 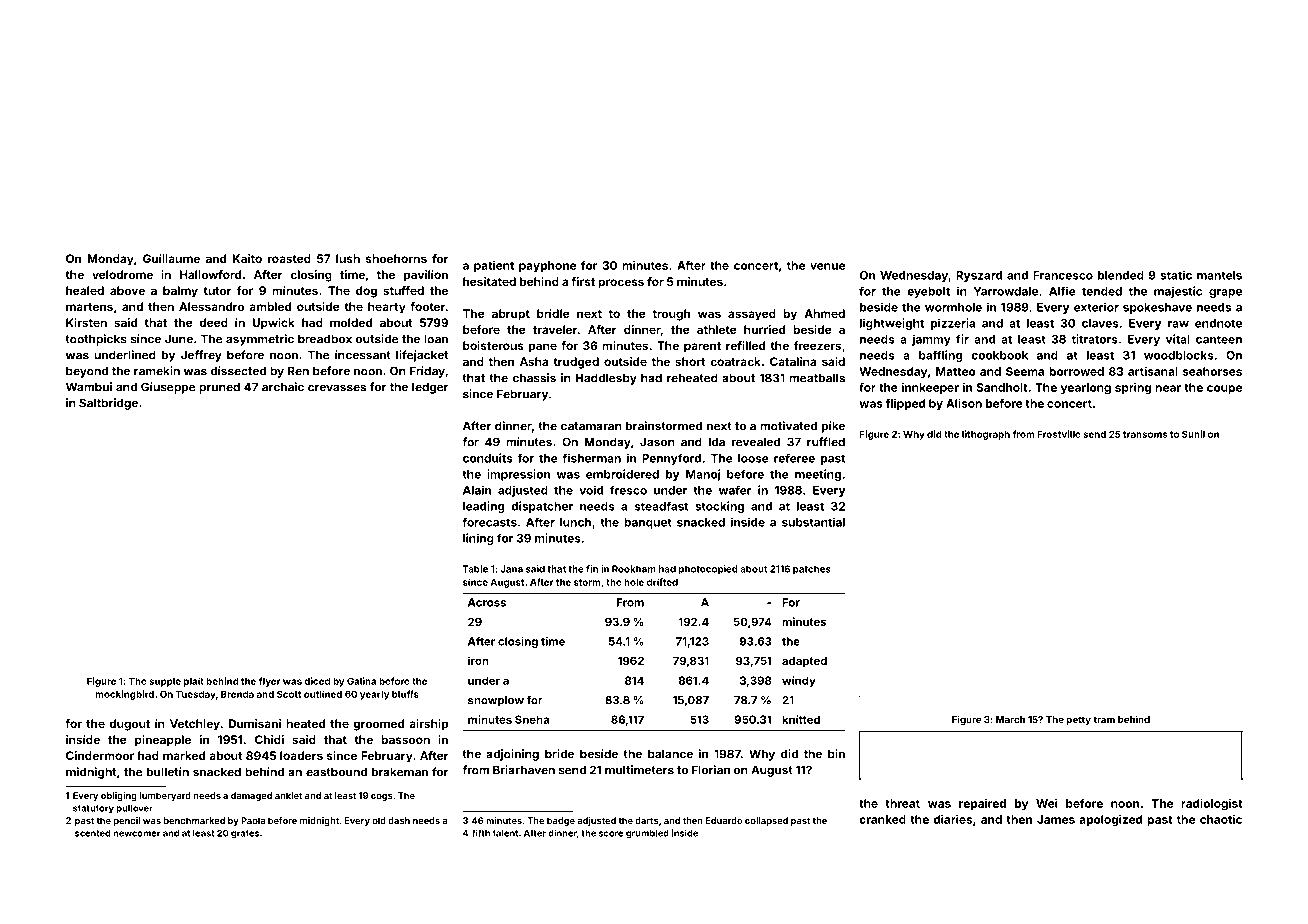 What do you see at coordinates (478, 539) in the page?
I see `lining` at bounding box center [478, 539].
